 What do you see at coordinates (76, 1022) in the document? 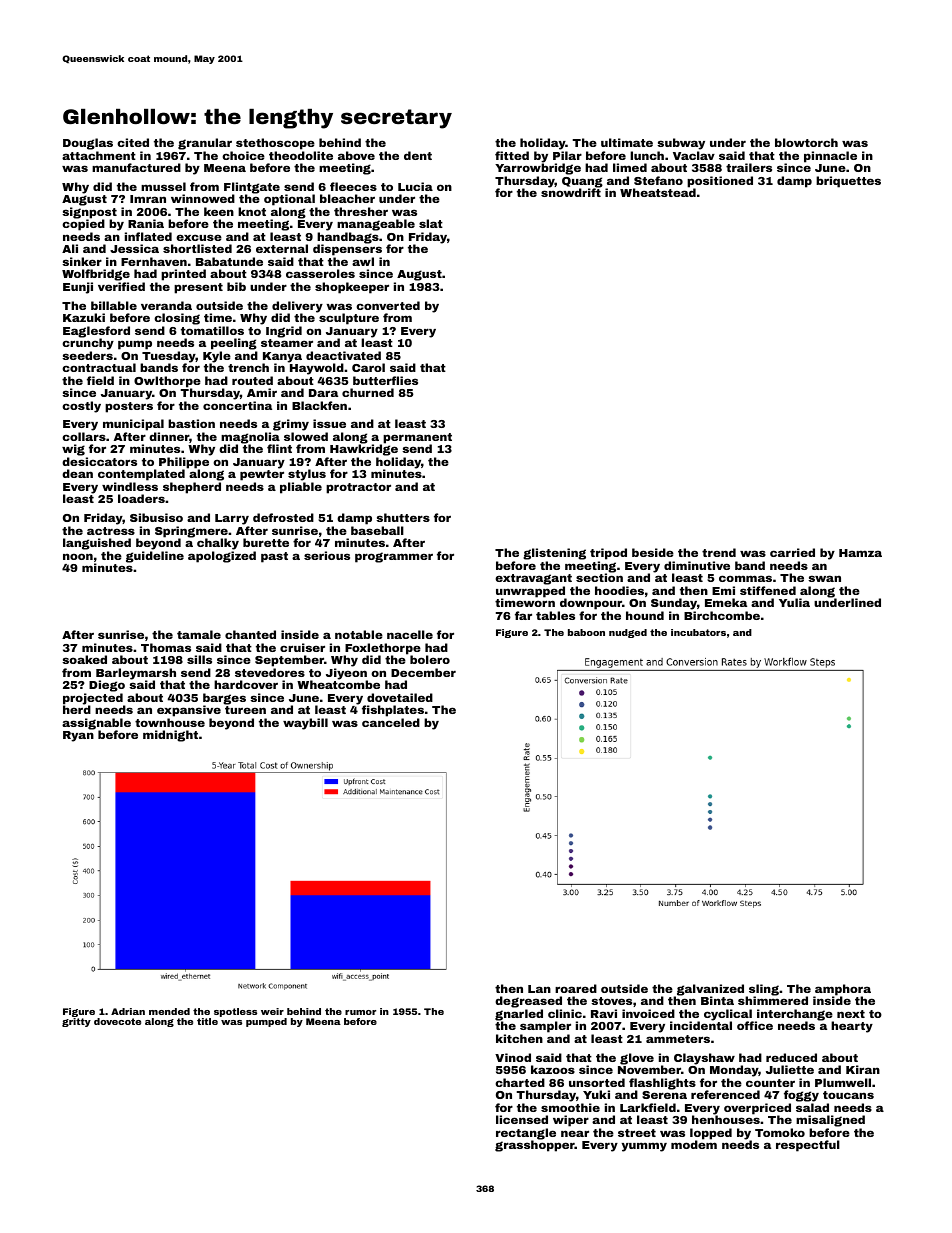
I see `gritty` at bounding box center [76, 1022].
